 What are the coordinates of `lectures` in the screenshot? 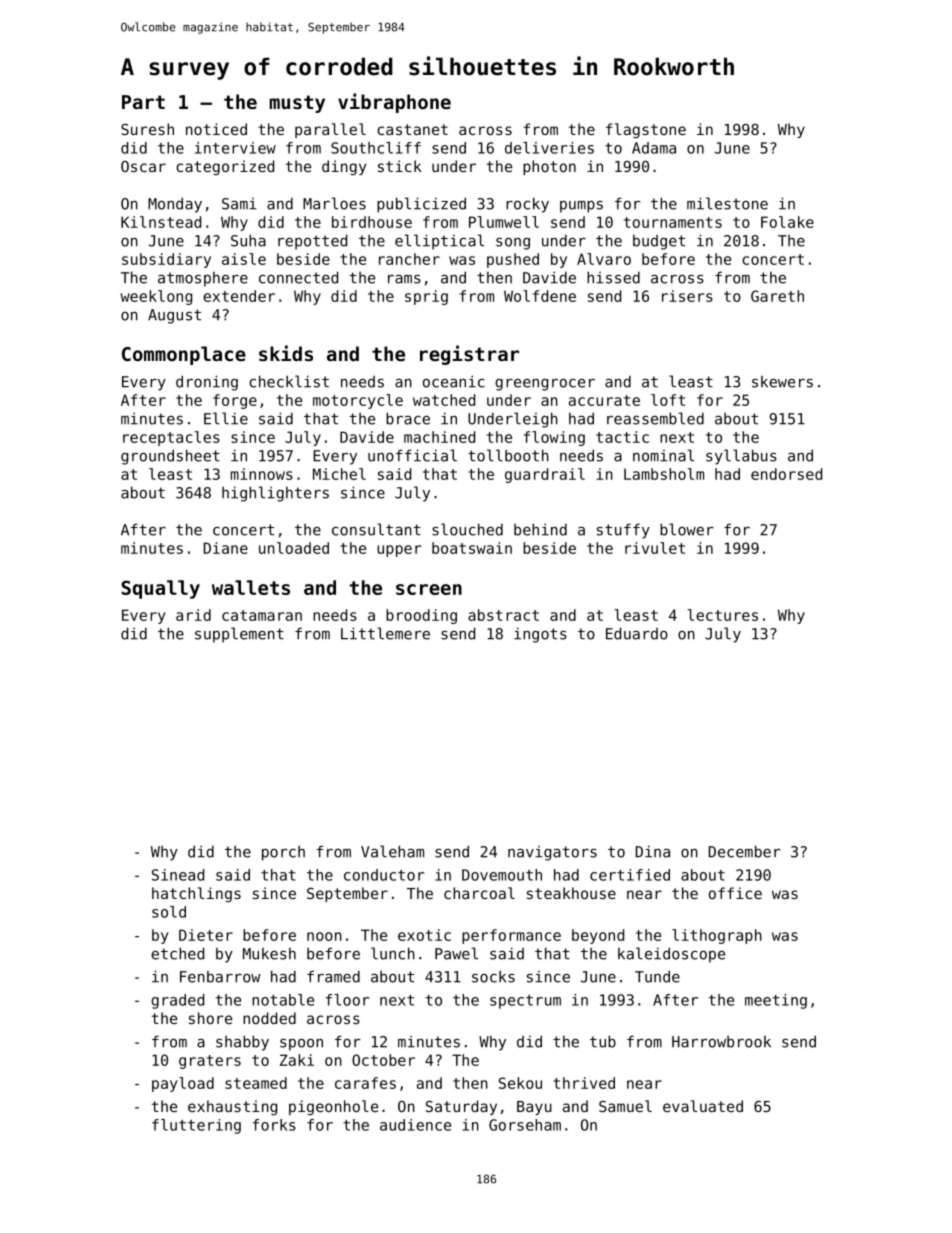 It's located at (722, 615).
